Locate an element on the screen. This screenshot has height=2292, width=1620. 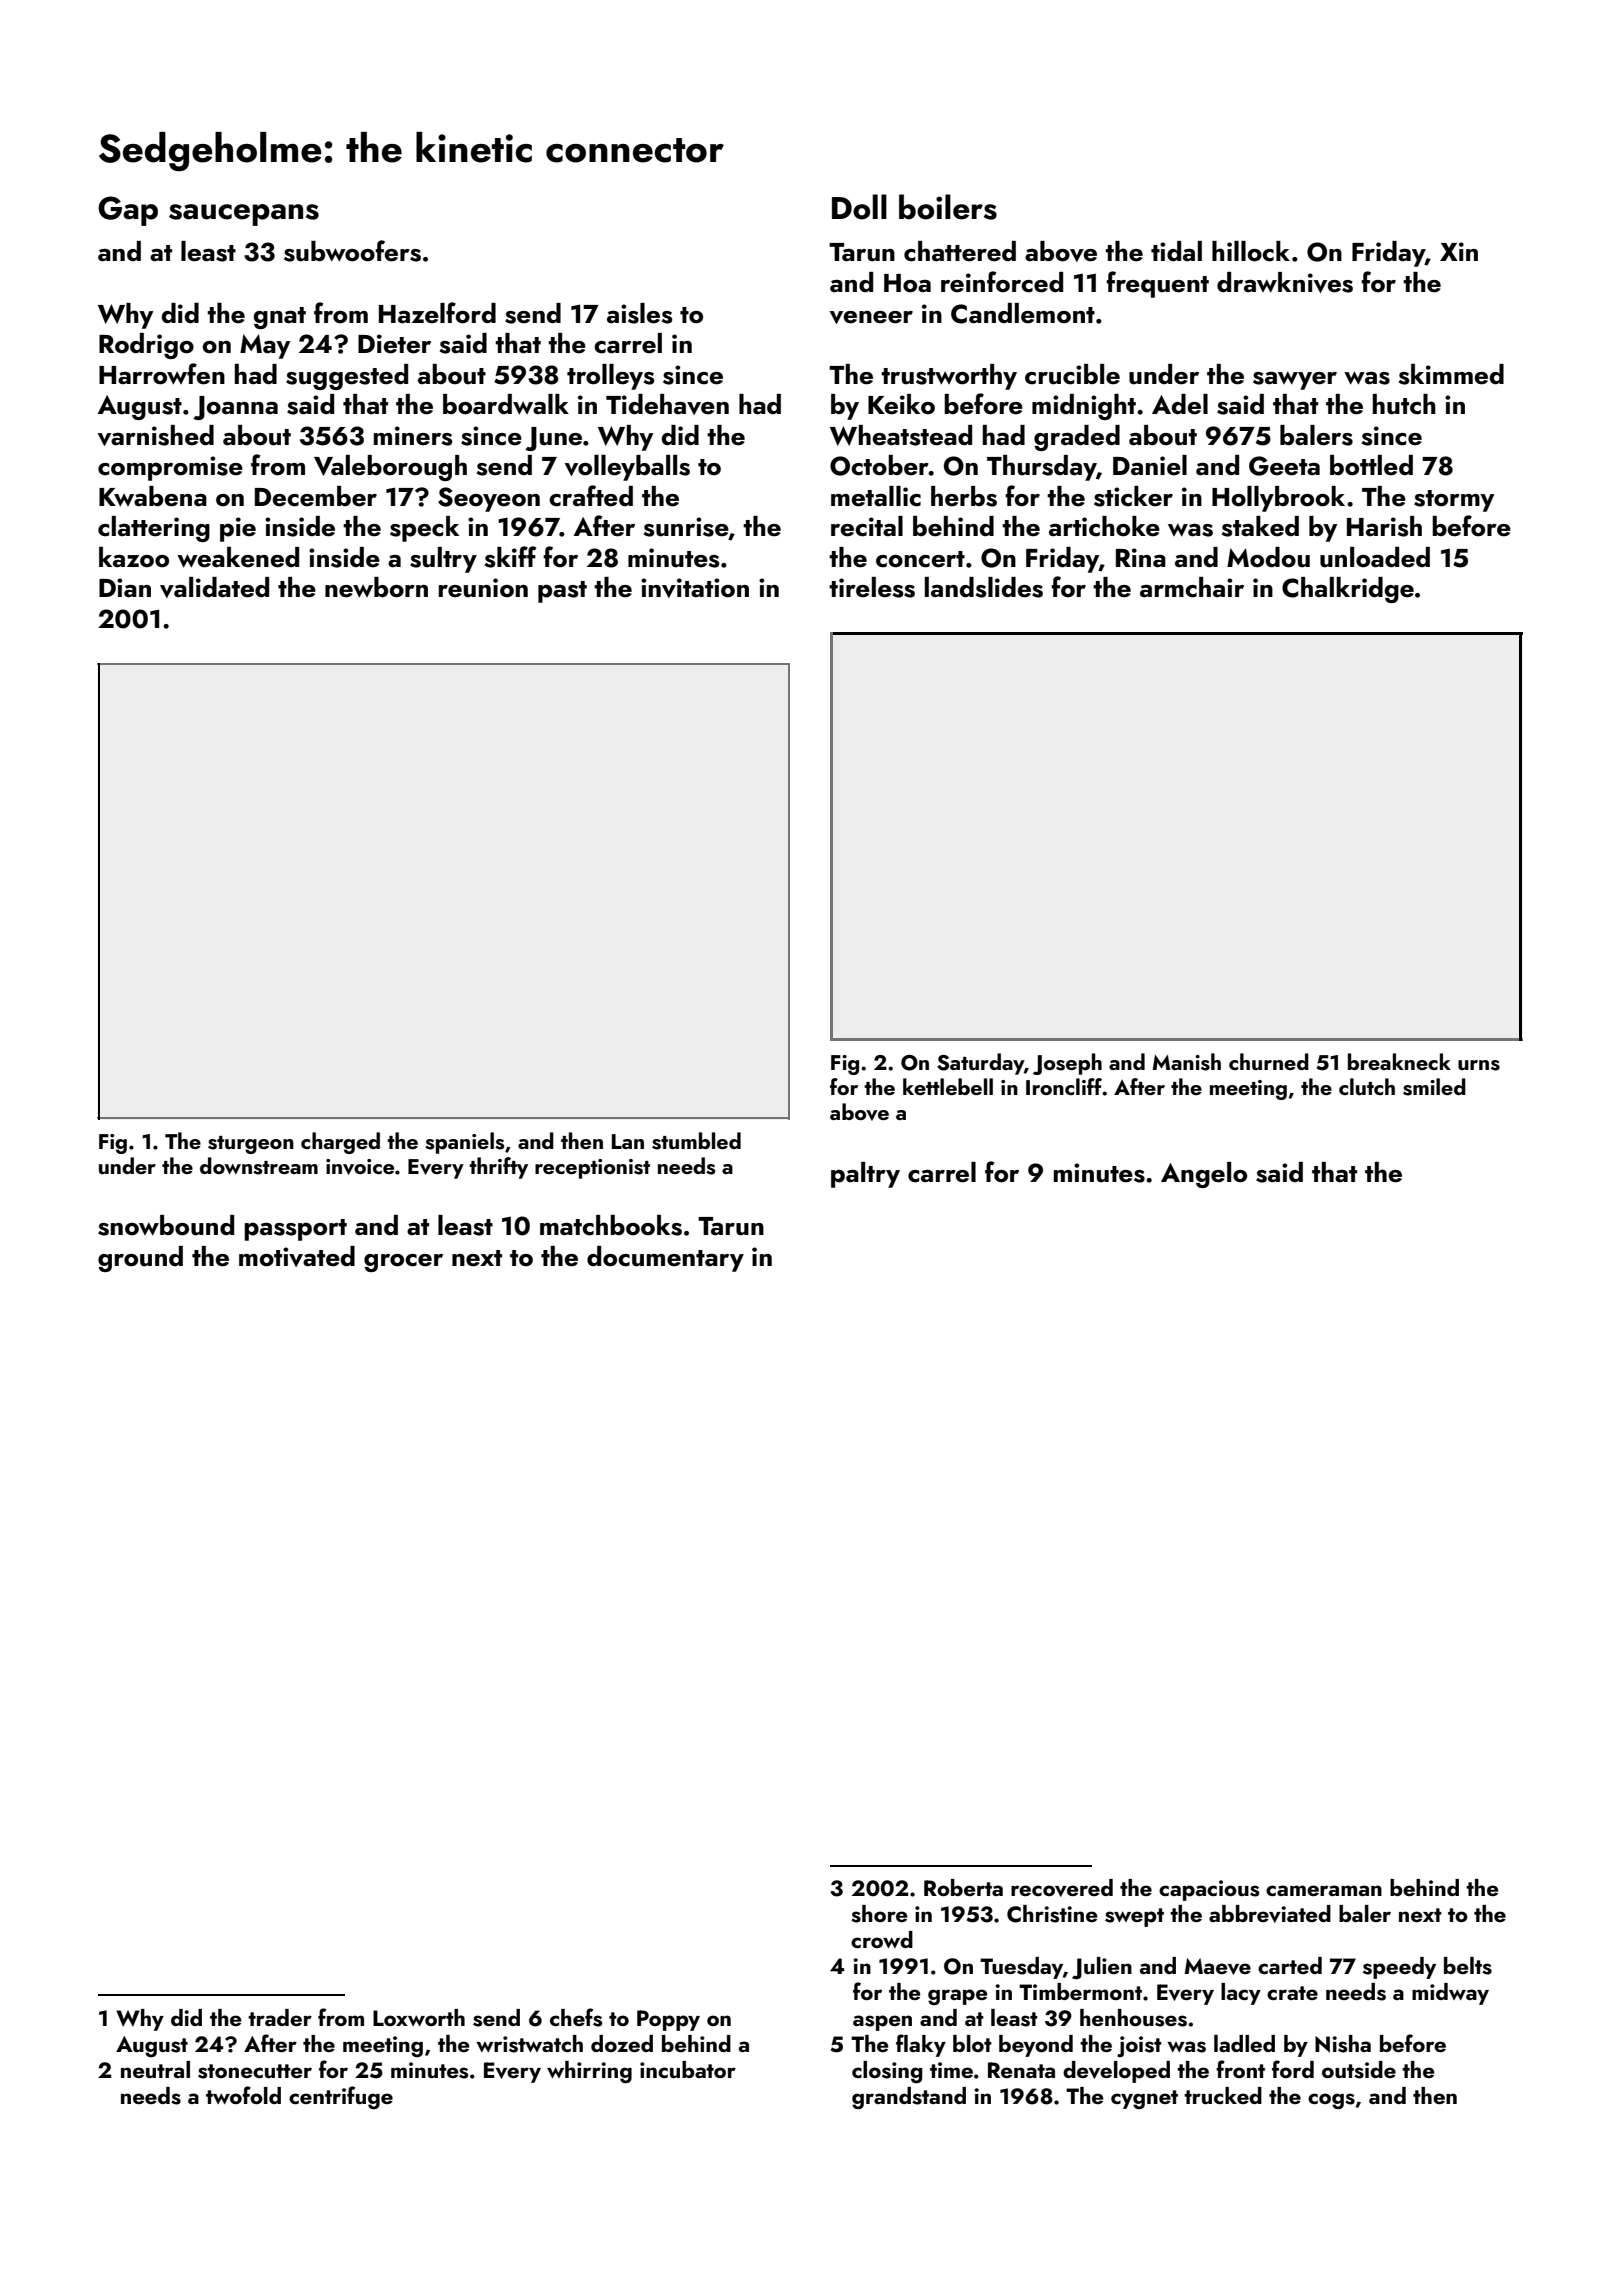
documentary is located at coordinates (665, 1259).
